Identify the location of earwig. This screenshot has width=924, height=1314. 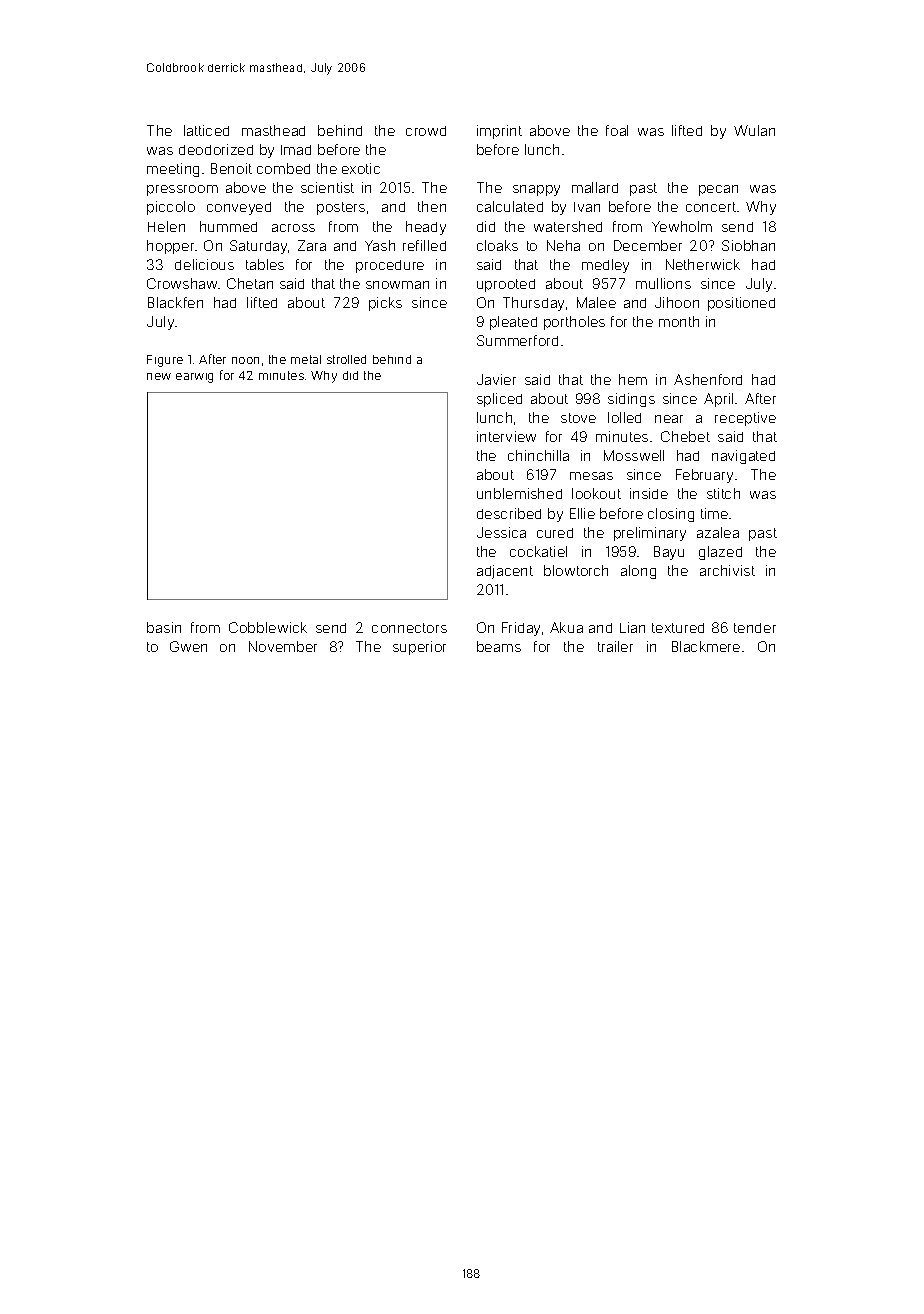
(194, 378).
